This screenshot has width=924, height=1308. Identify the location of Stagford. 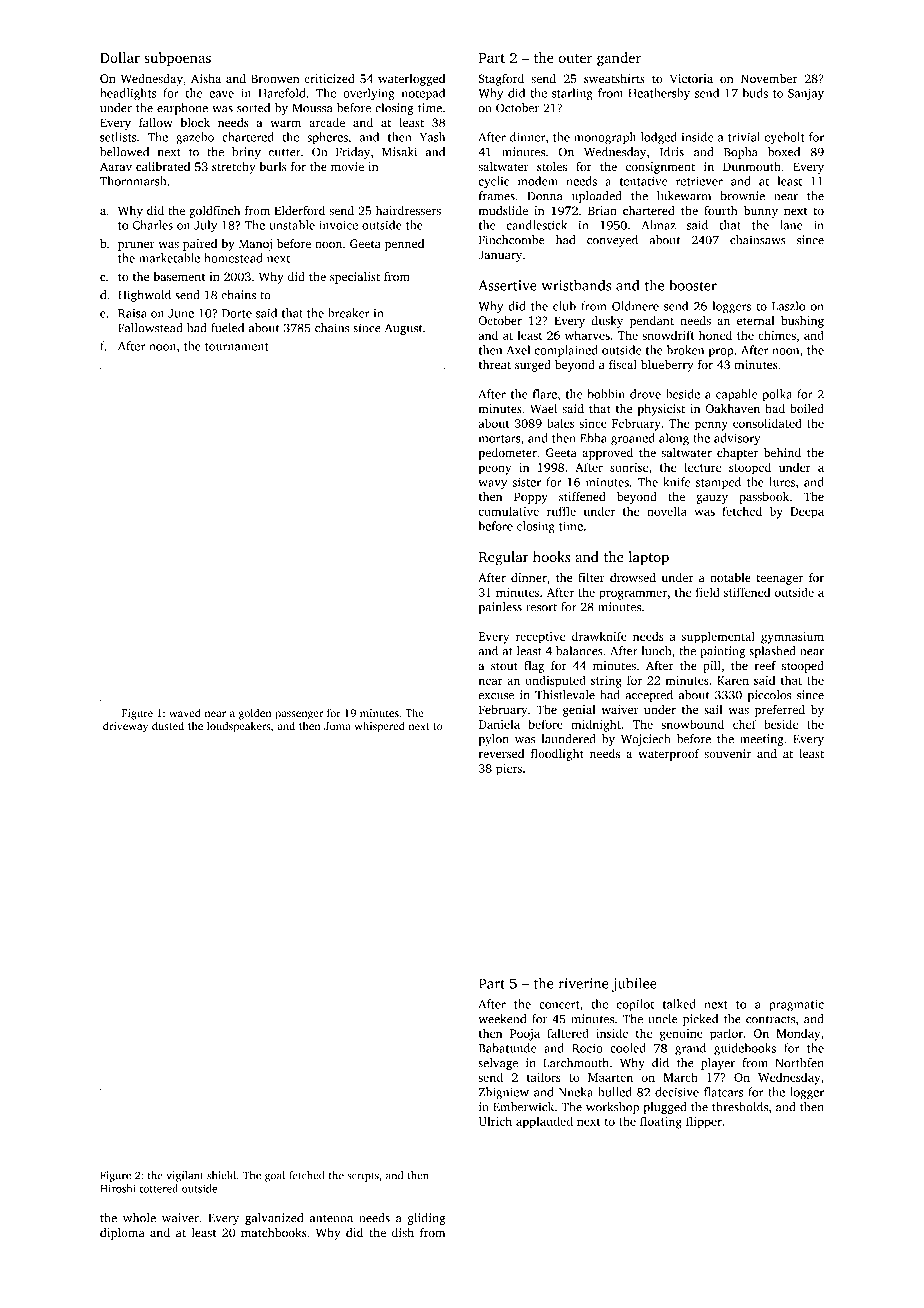
(501, 80).
